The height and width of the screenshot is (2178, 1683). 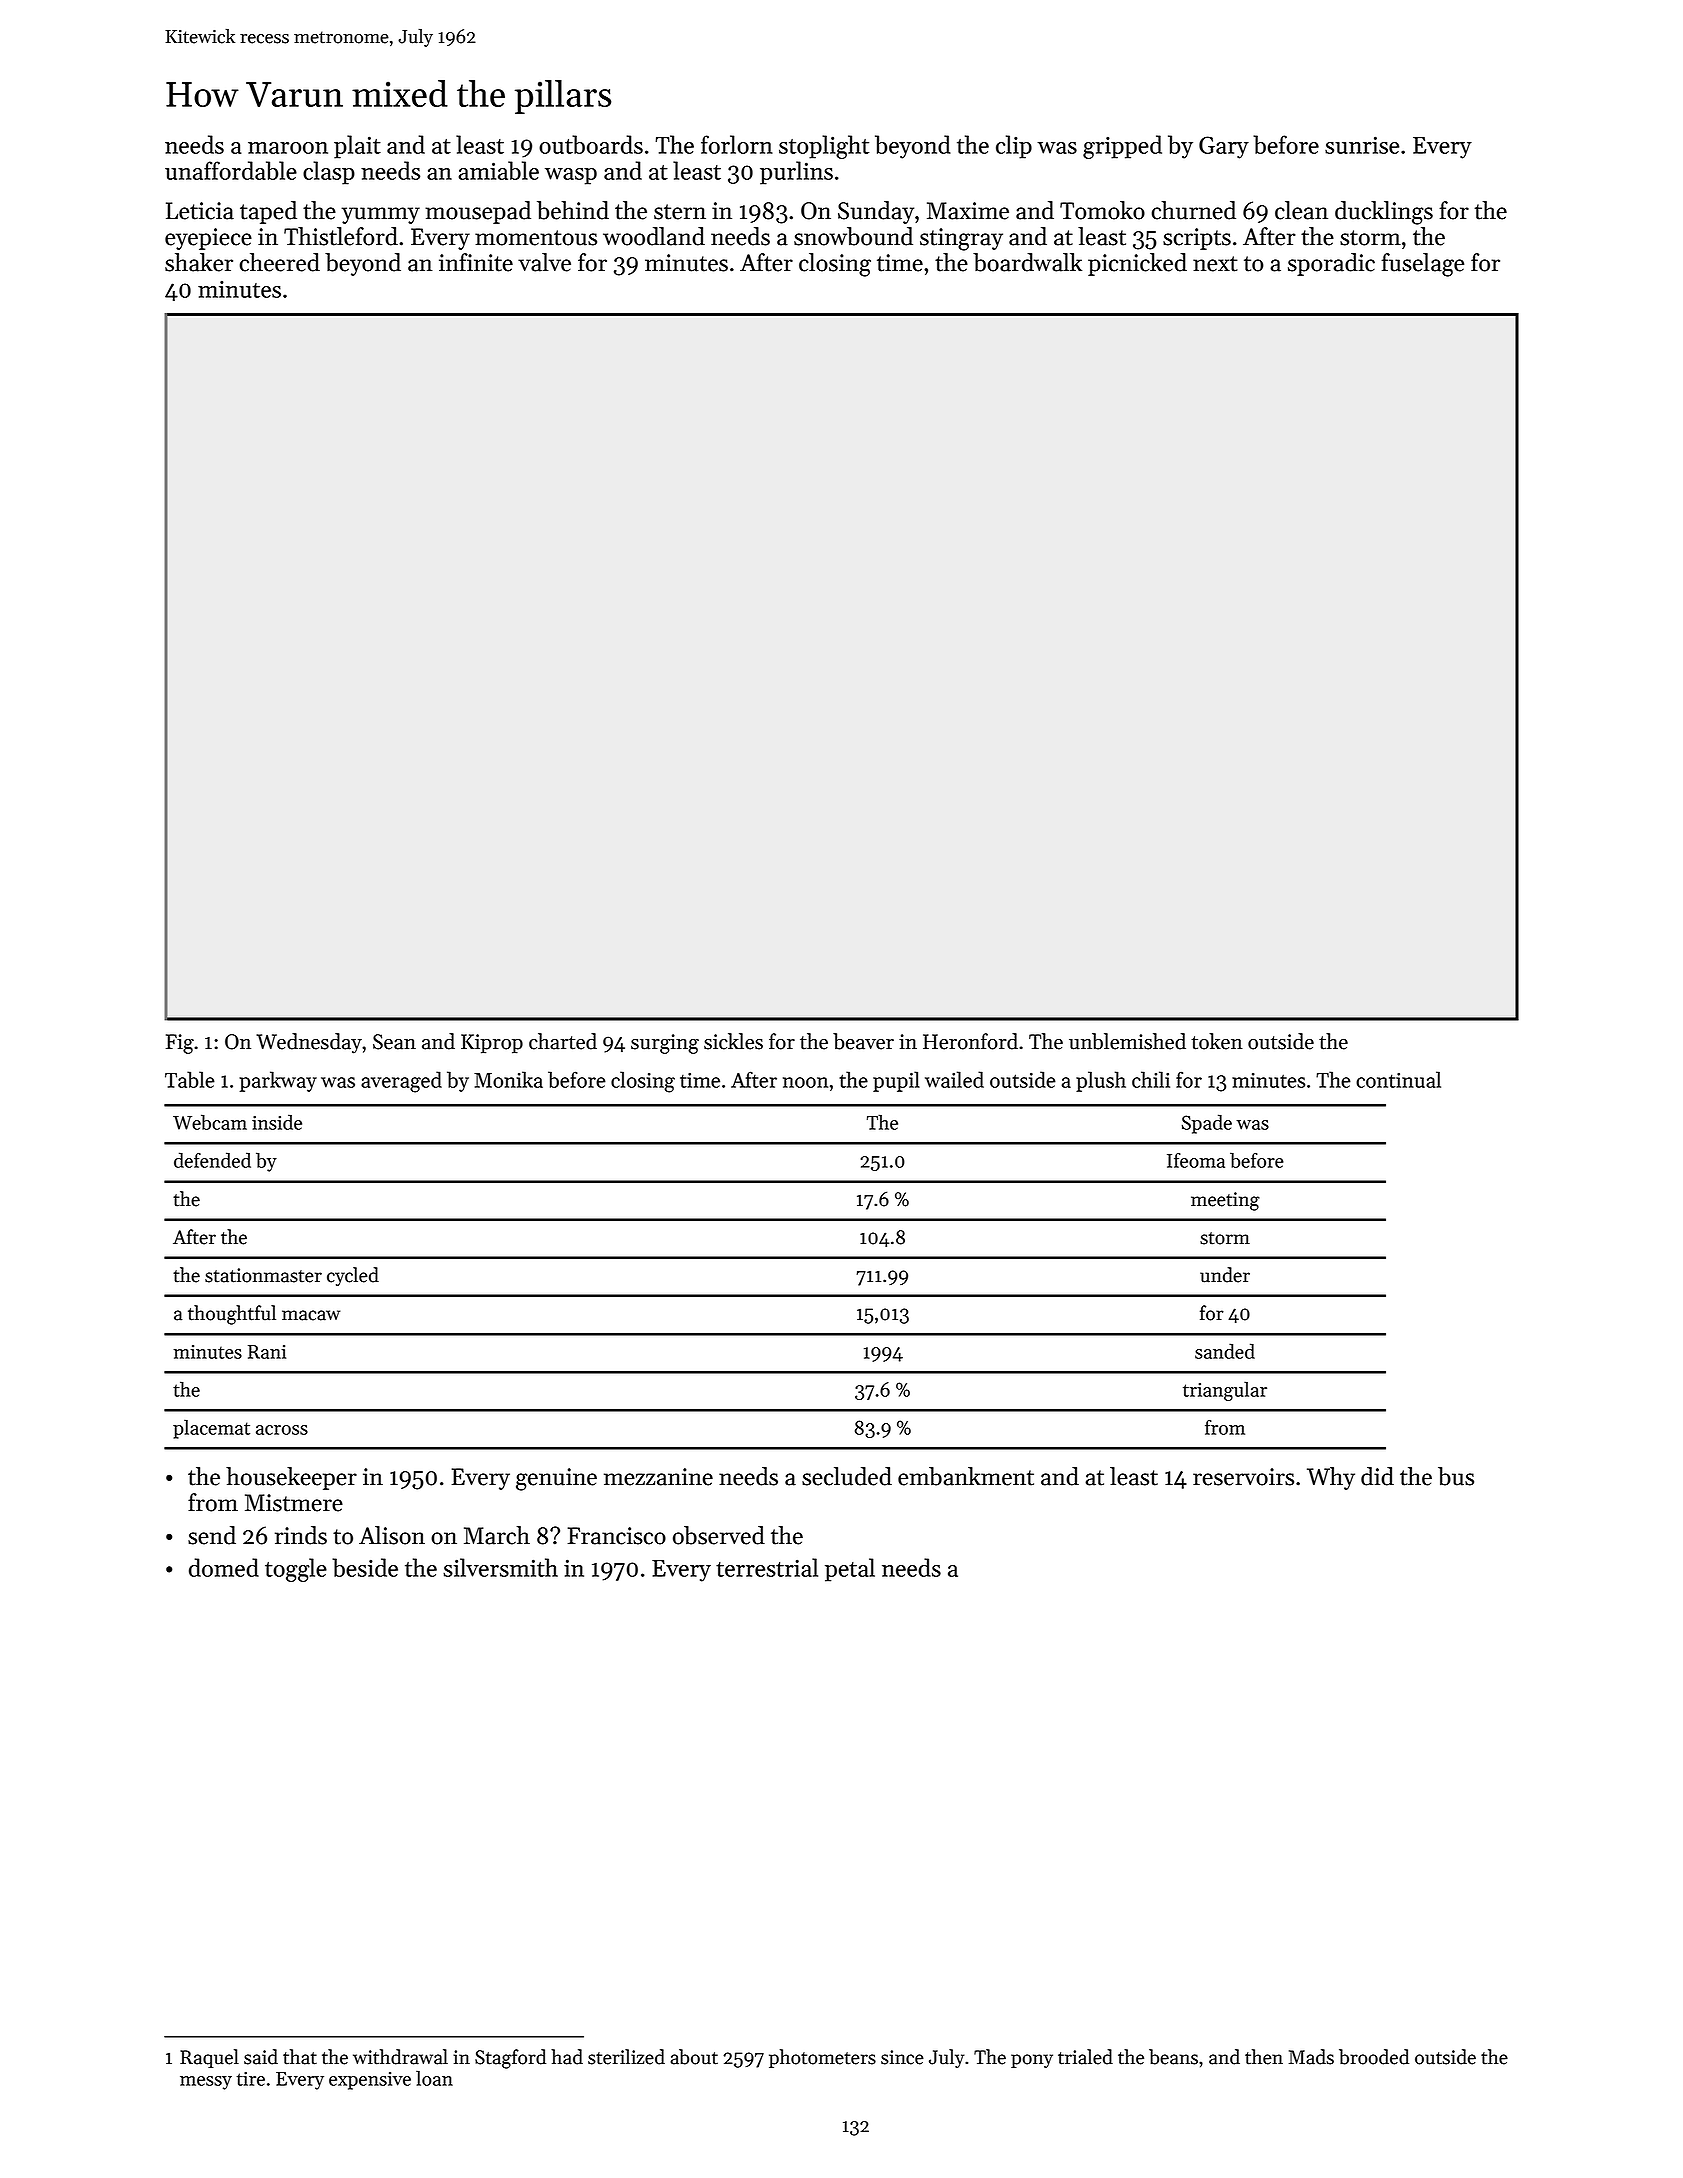 I want to click on Maxime, so click(x=968, y=211).
